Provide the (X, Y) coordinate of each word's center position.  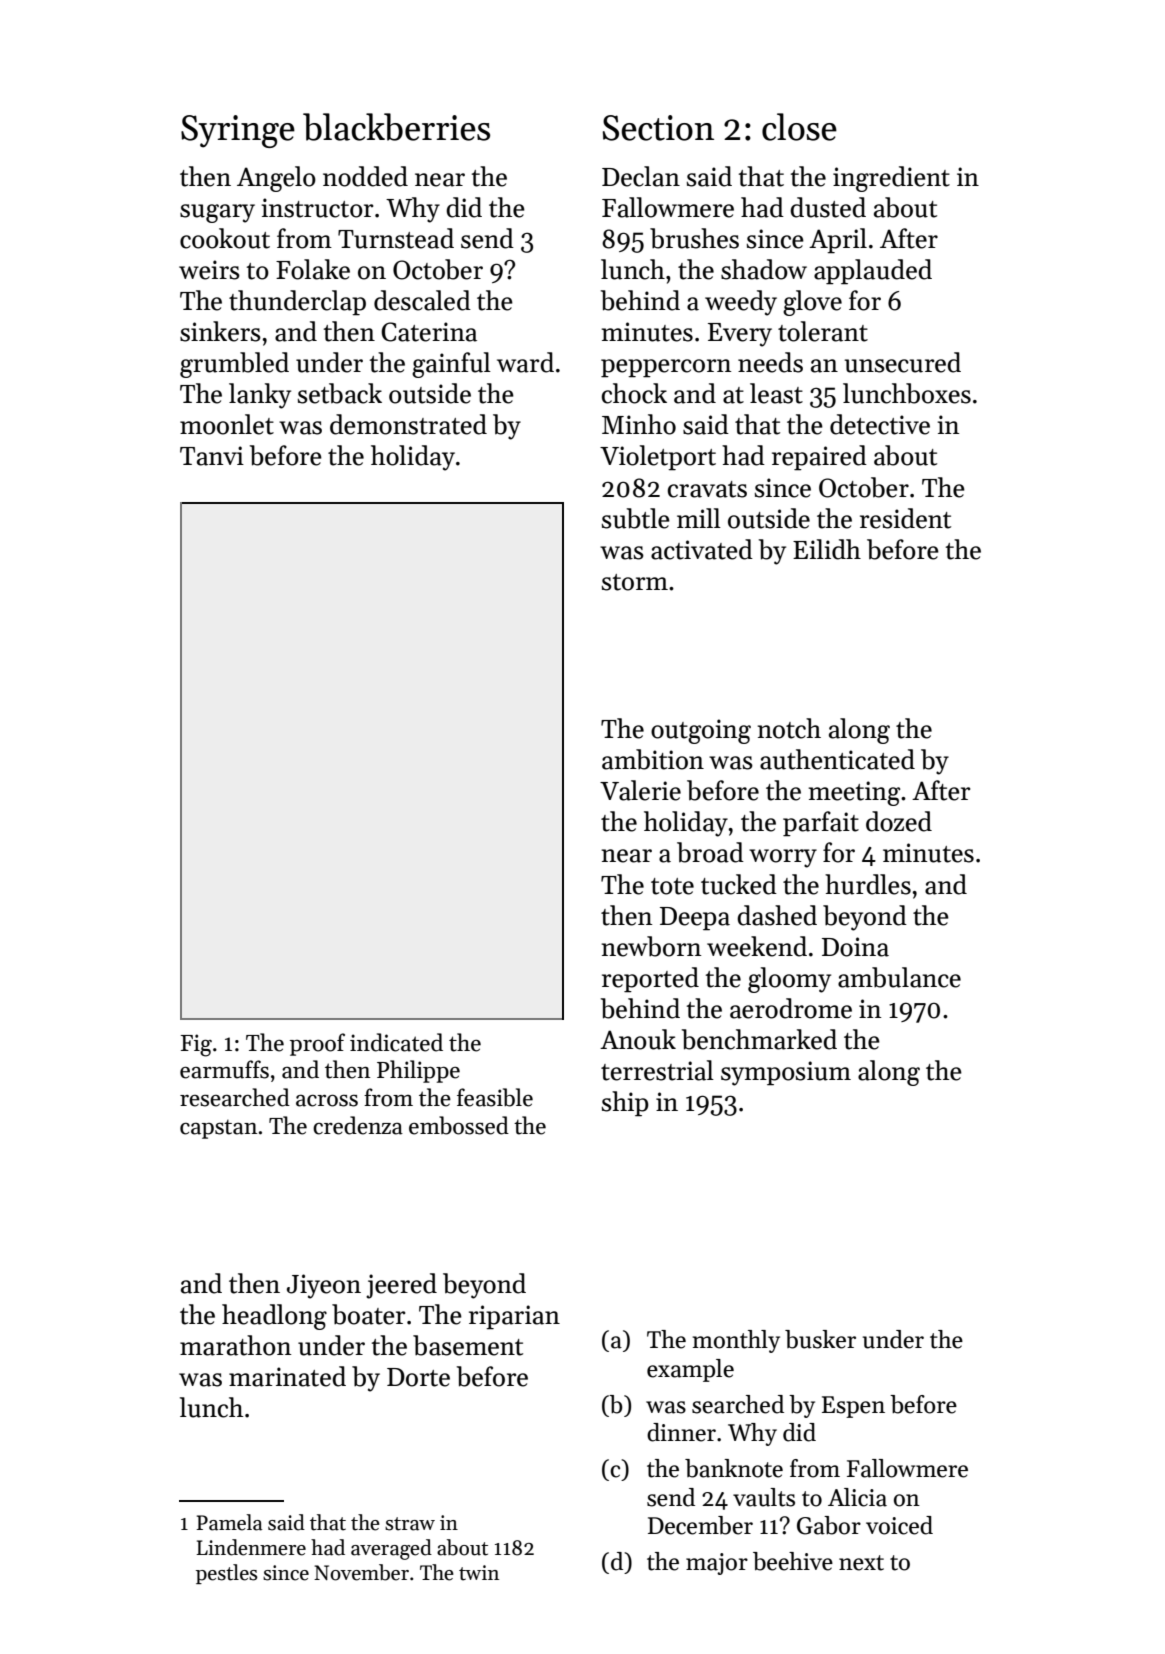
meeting (854, 793)
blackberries (396, 127)
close (799, 127)
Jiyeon (324, 1286)
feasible (495, 1097)
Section (658, 128)
